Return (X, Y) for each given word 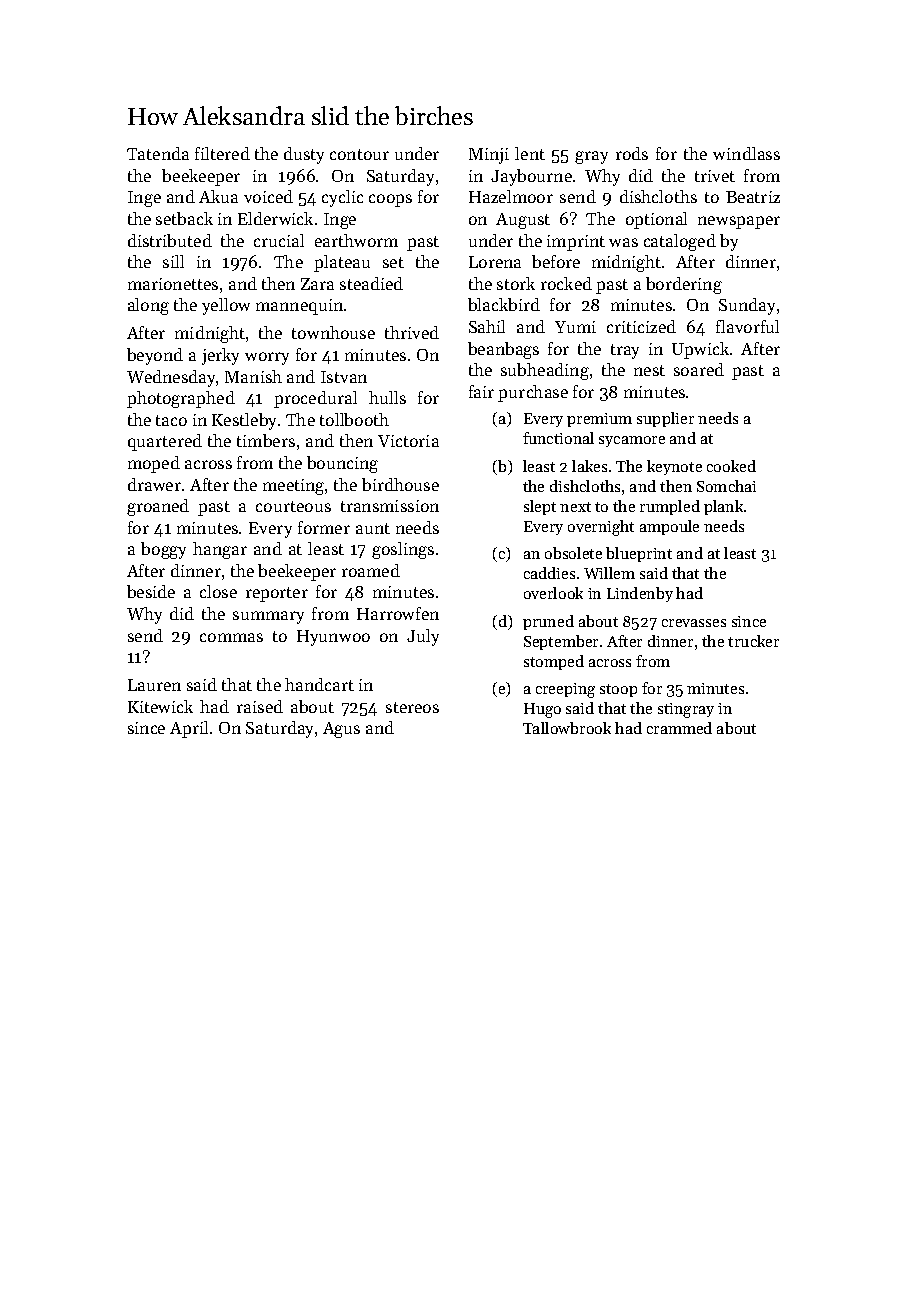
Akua (218, 196)
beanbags (503, 350)
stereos (412, 707)
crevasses (694, 623)
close (218, 591)
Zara (317, 284)
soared (699, 369)
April (189, 729)
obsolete (573, 553)
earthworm (356, 240)
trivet (715, 176)
